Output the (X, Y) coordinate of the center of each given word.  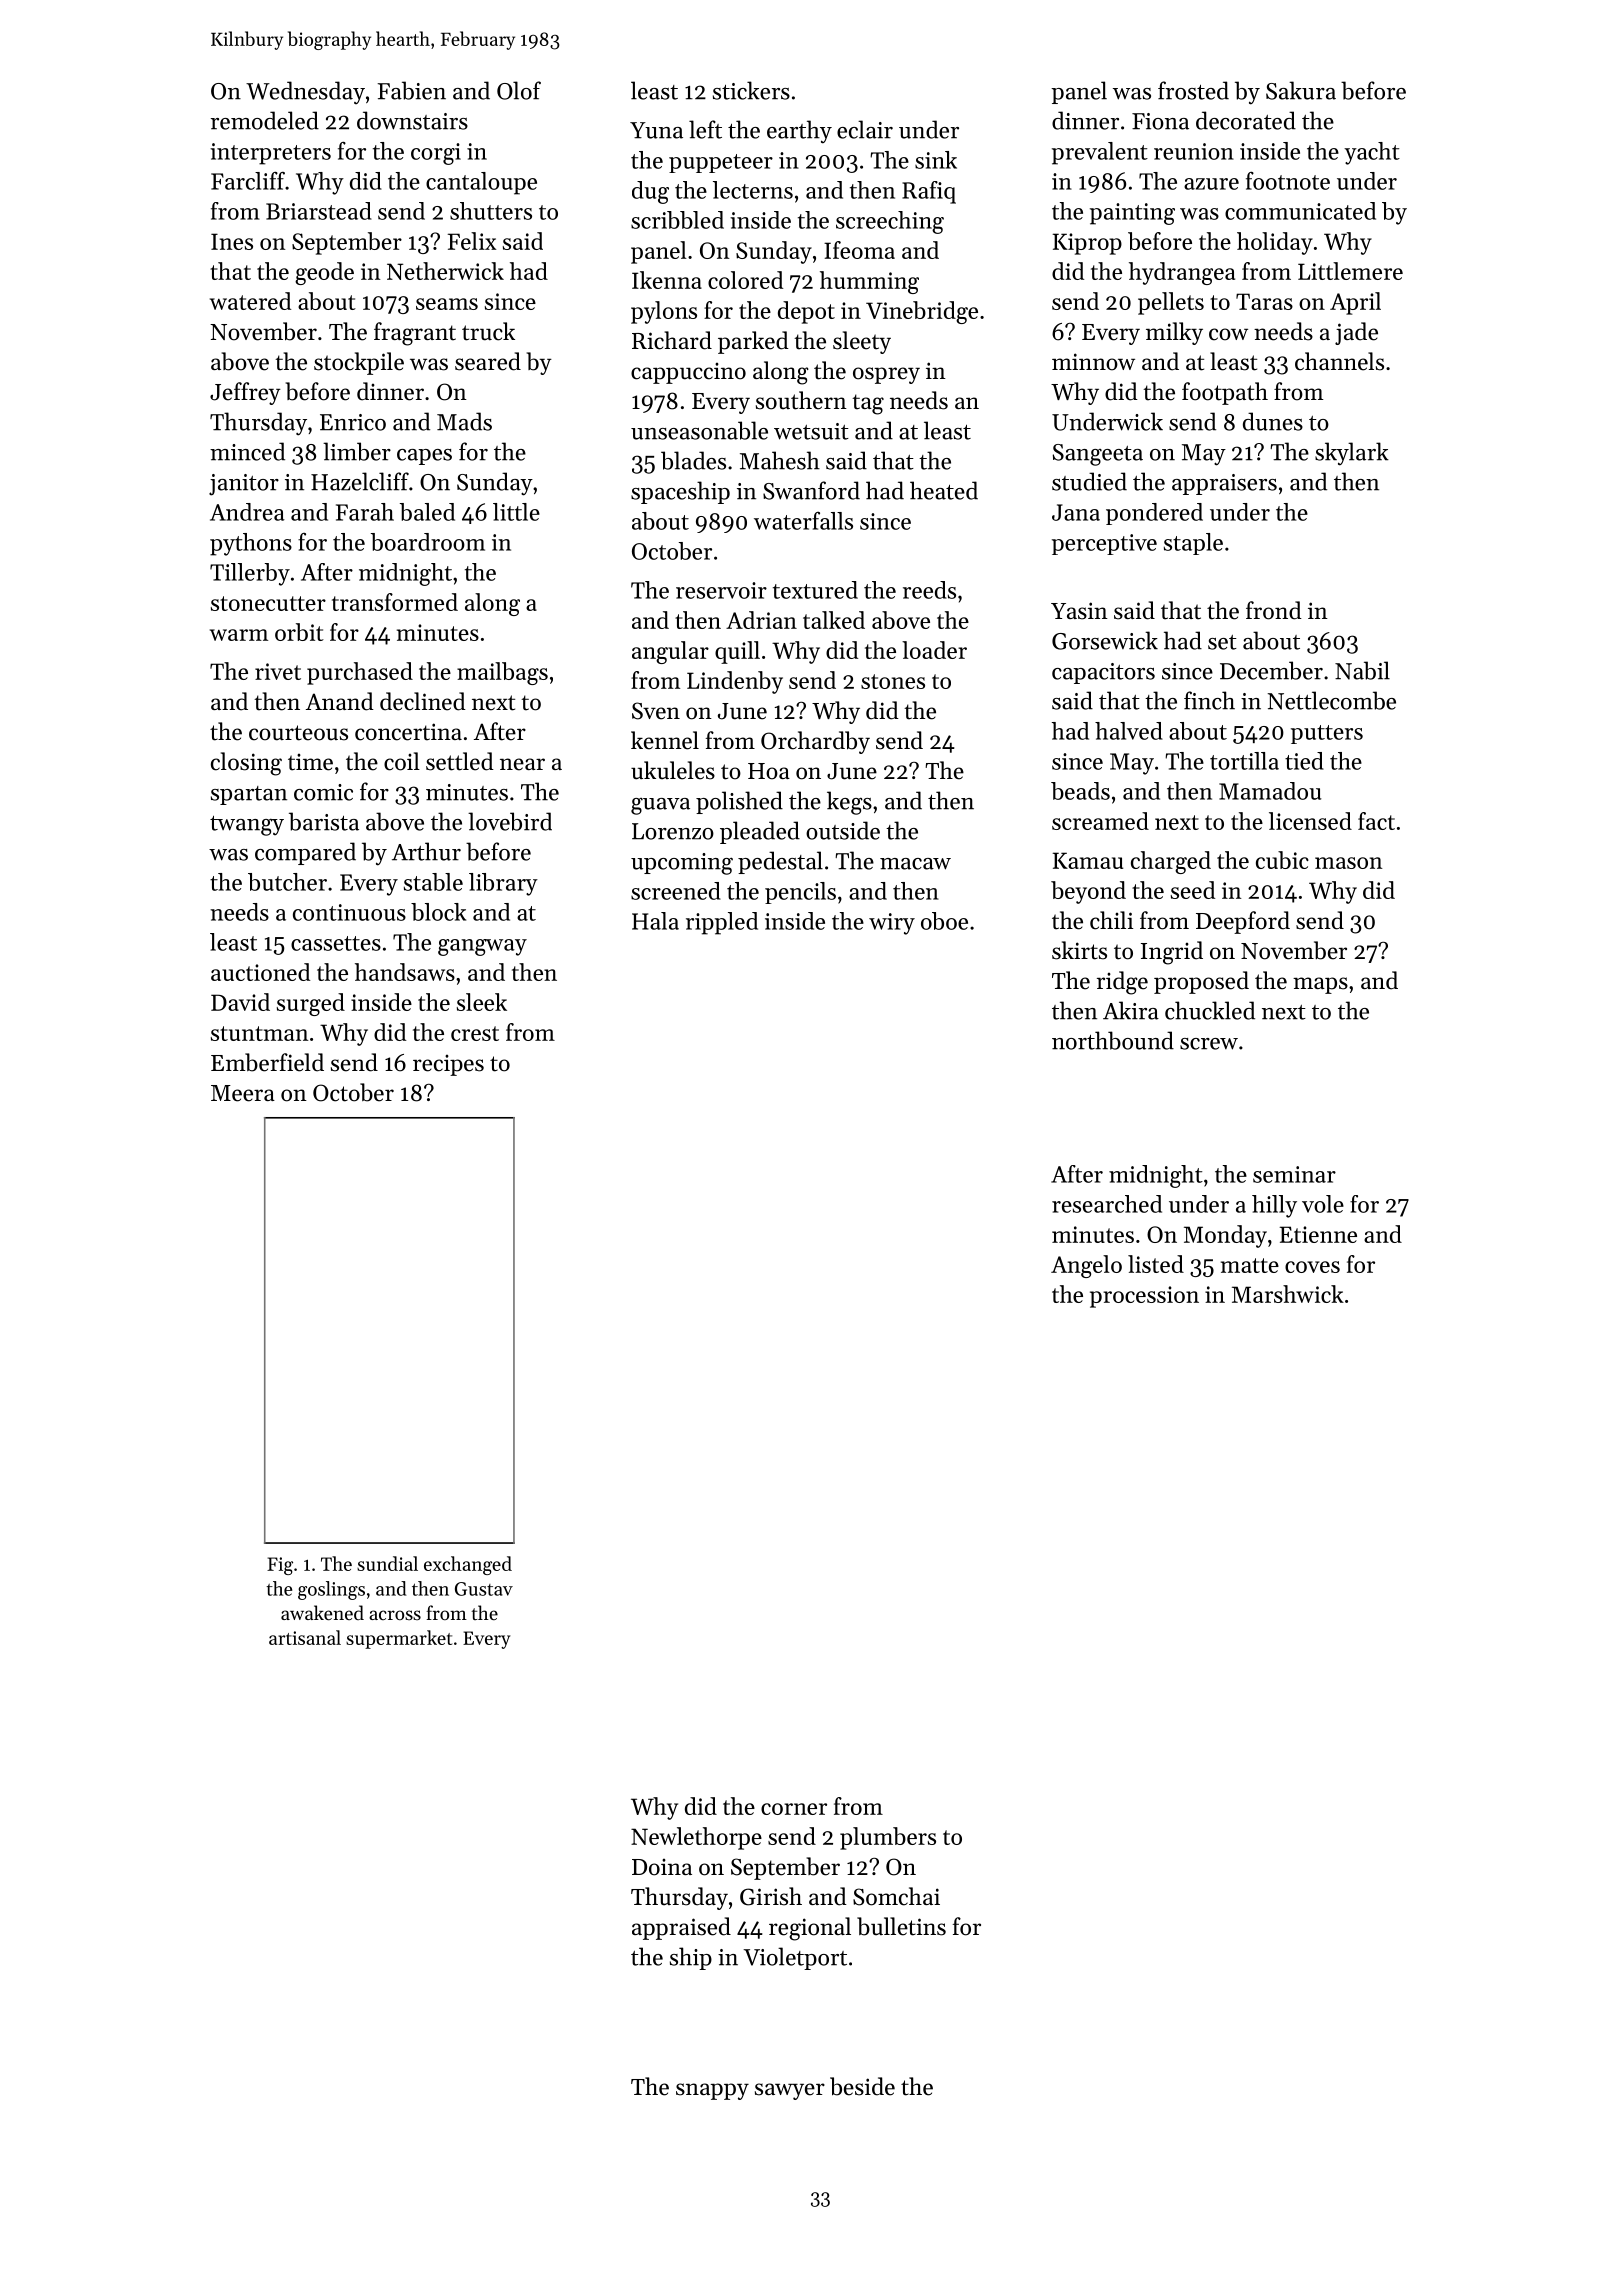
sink (936, 160)
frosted (1193, 90)
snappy (712, 2091)
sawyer (790, 2091)
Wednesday (305, 92)
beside (862, 2086)
